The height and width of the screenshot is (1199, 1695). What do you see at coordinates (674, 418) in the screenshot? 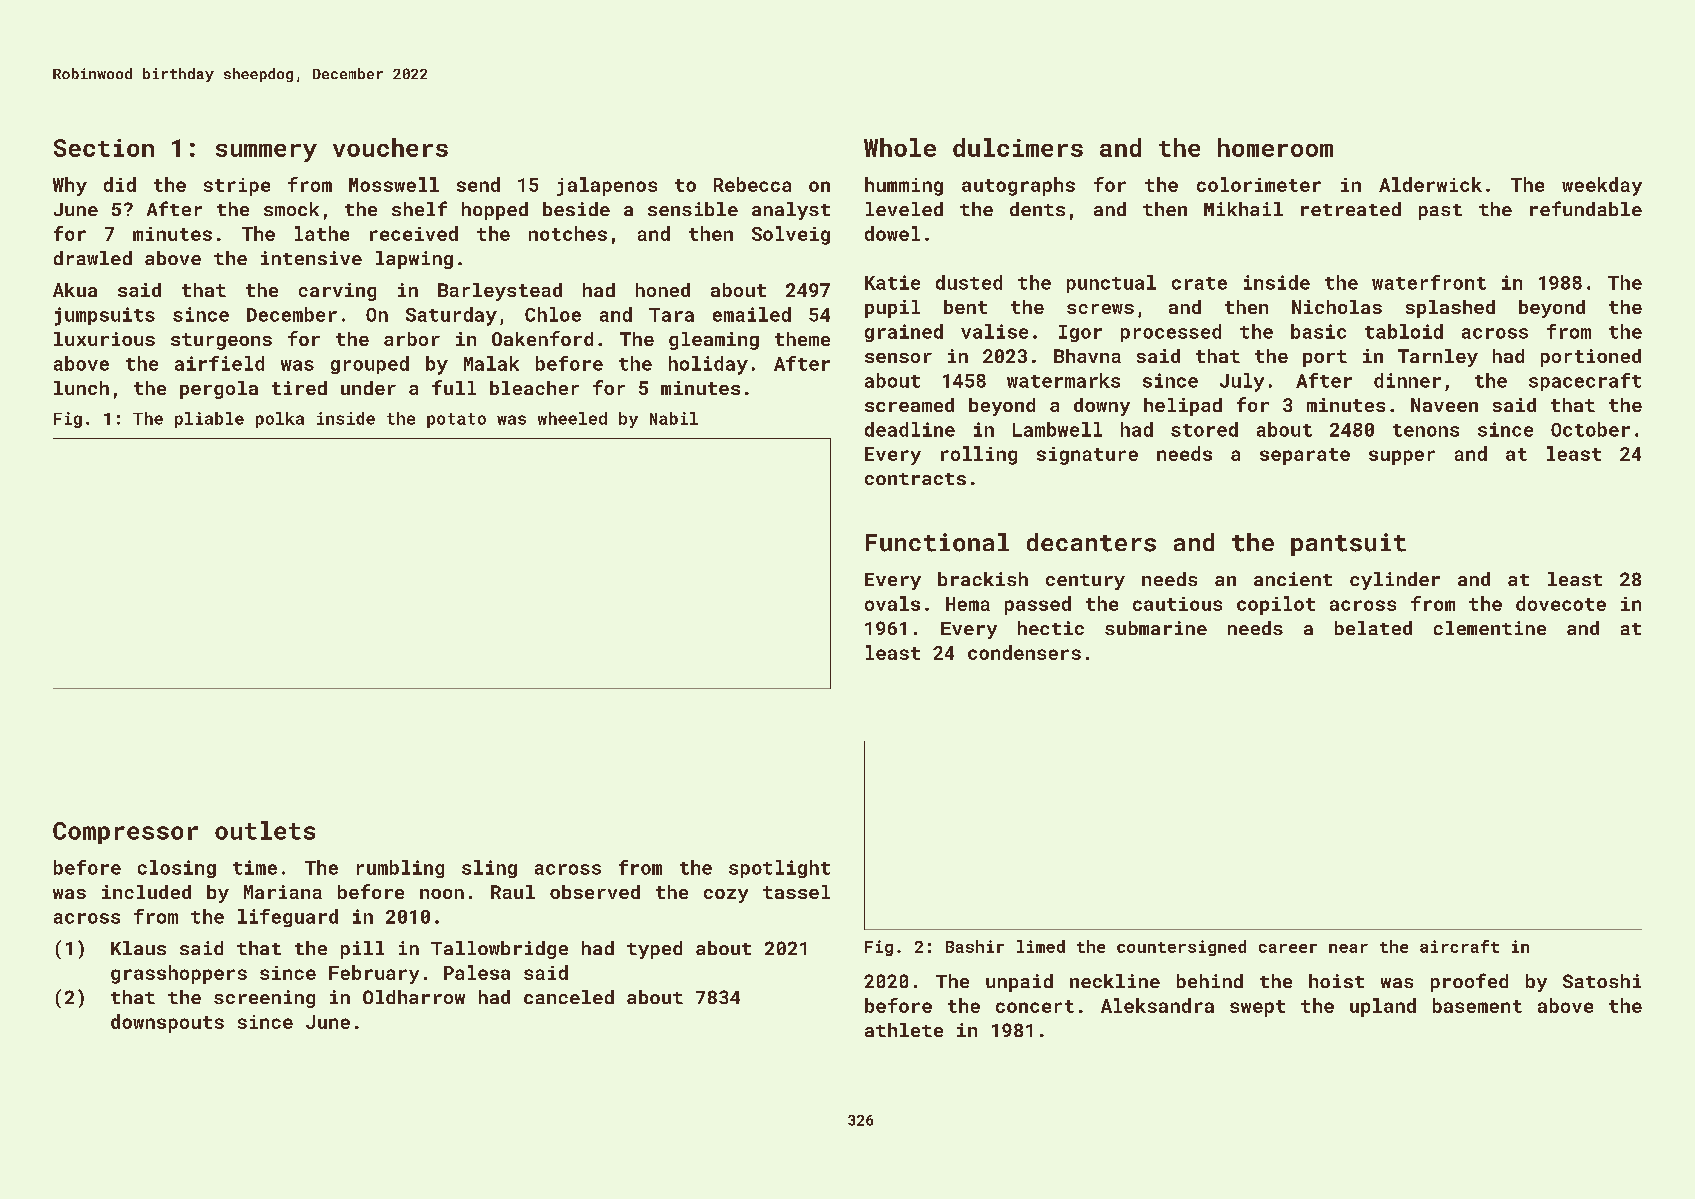
I see `Nabil` at bounding box center [674, 418].
